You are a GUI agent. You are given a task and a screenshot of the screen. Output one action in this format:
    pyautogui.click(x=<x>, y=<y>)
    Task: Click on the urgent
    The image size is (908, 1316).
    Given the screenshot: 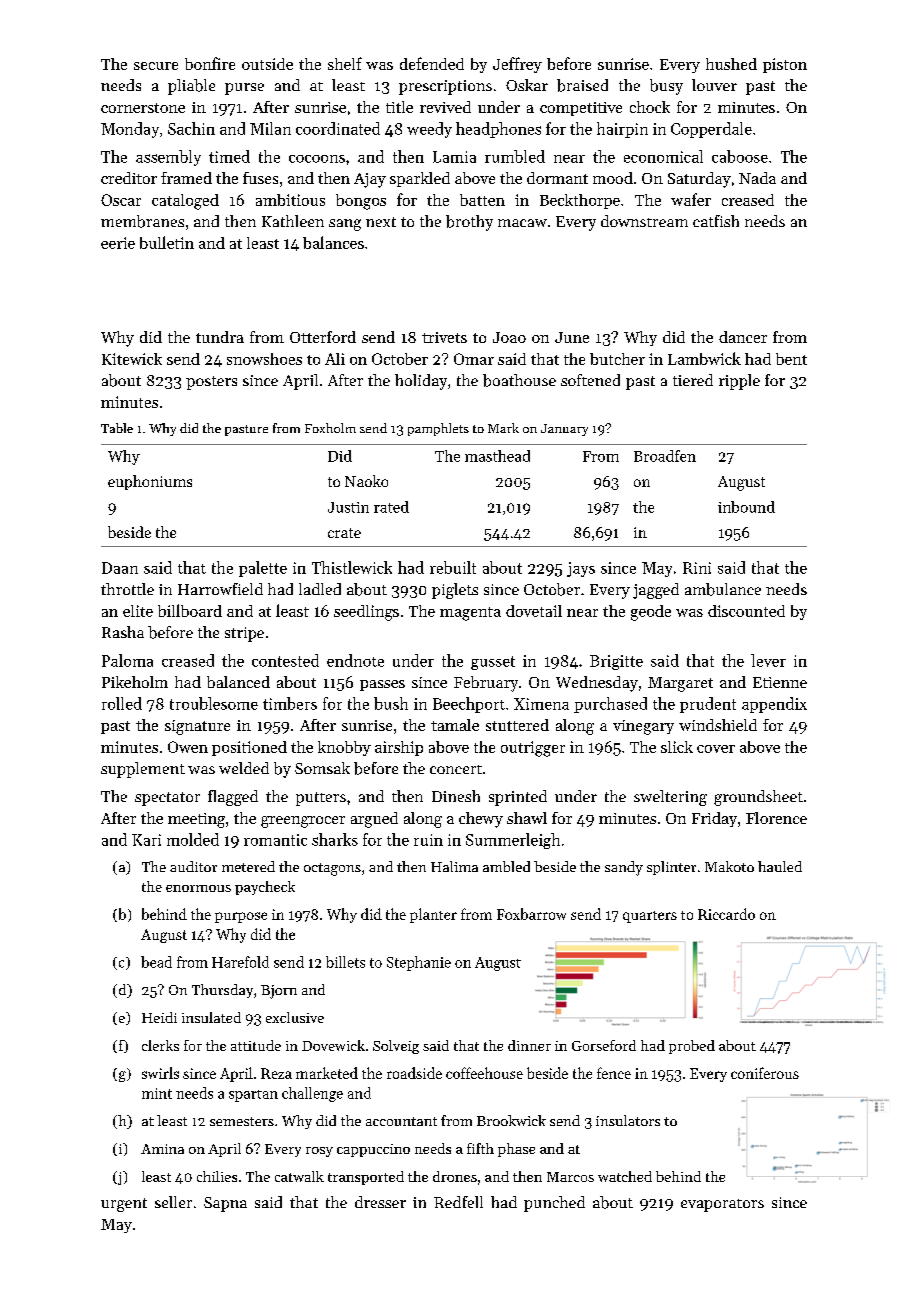 What is the action you would take?
    pyautogui.click(x=124, y=1205)
